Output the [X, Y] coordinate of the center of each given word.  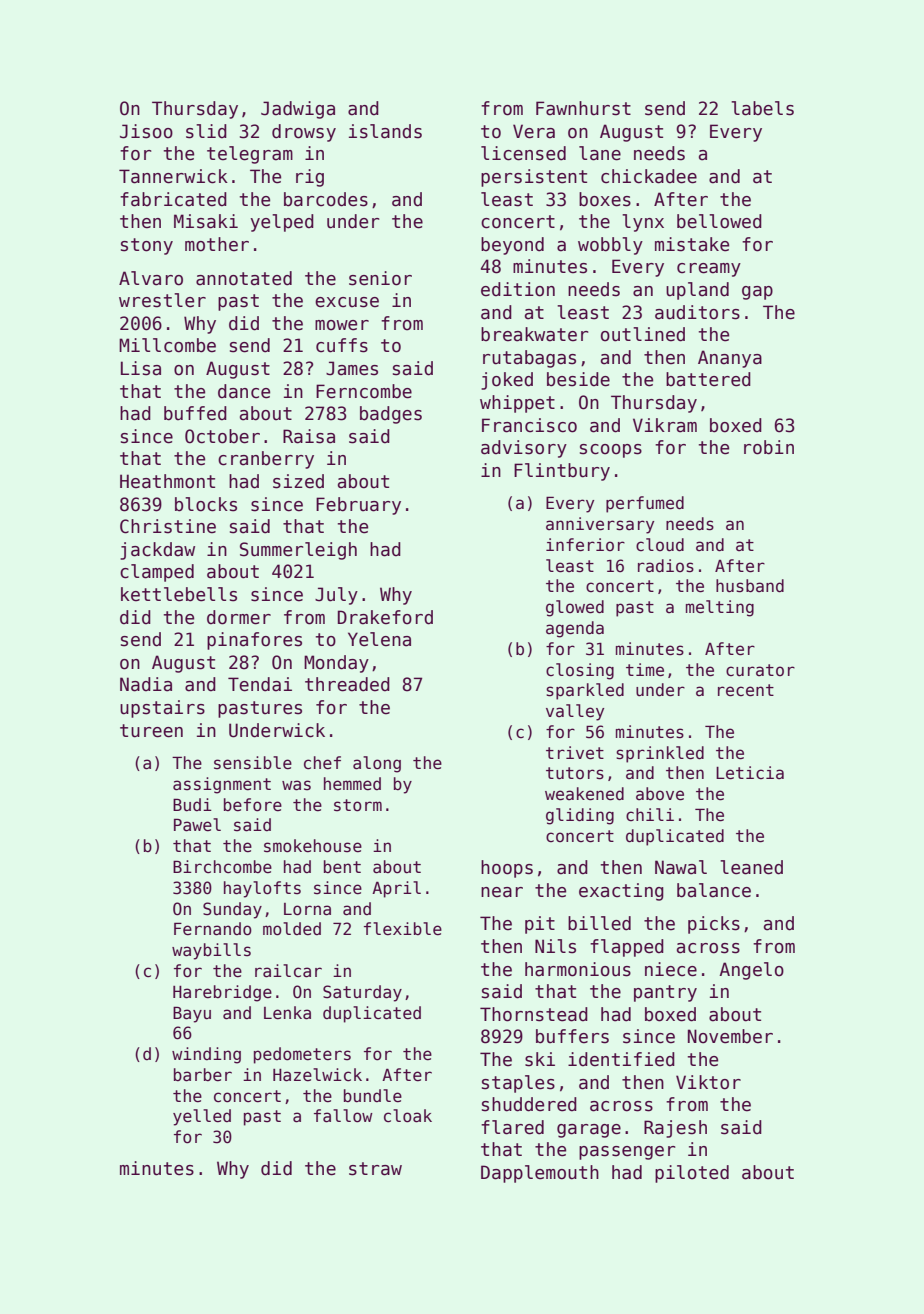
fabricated [173, 199]
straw [375, 1169]
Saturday [362, 993]
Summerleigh [298, 551]
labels [762, 108]
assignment [222, 785]
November [730, 1036]
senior [380, 278]
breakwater [535, 334]
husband [750, 586]
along [377, 764]
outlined [643, 334]
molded [292, 929]
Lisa [141, 368]
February [358, 506]
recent [746, 690]
